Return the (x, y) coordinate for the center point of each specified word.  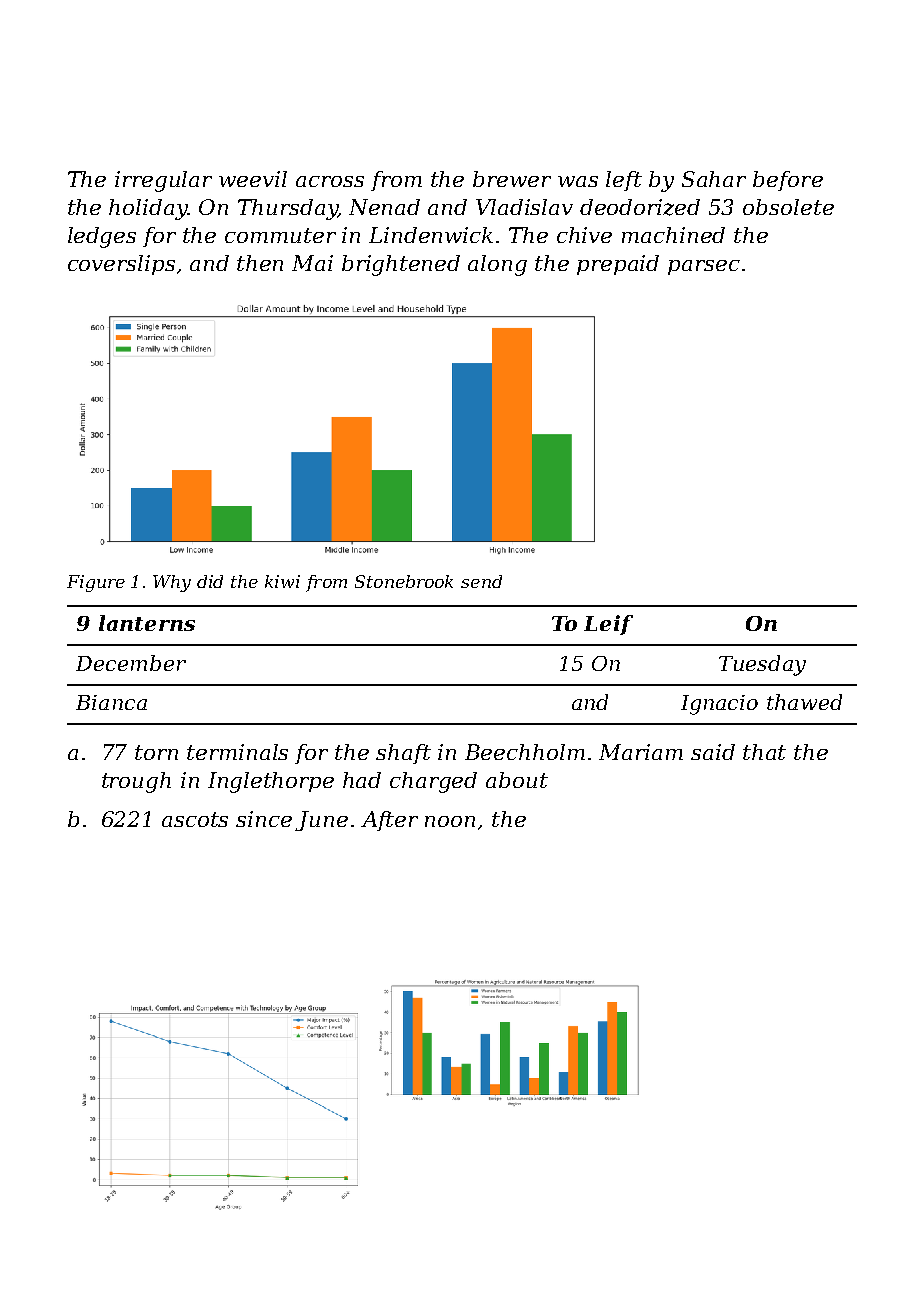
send (481, 581)
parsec (704, 267)
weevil (253, 179)
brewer (512, 179)
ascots (195, 819)
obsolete (788, 207)
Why (172, 583)
